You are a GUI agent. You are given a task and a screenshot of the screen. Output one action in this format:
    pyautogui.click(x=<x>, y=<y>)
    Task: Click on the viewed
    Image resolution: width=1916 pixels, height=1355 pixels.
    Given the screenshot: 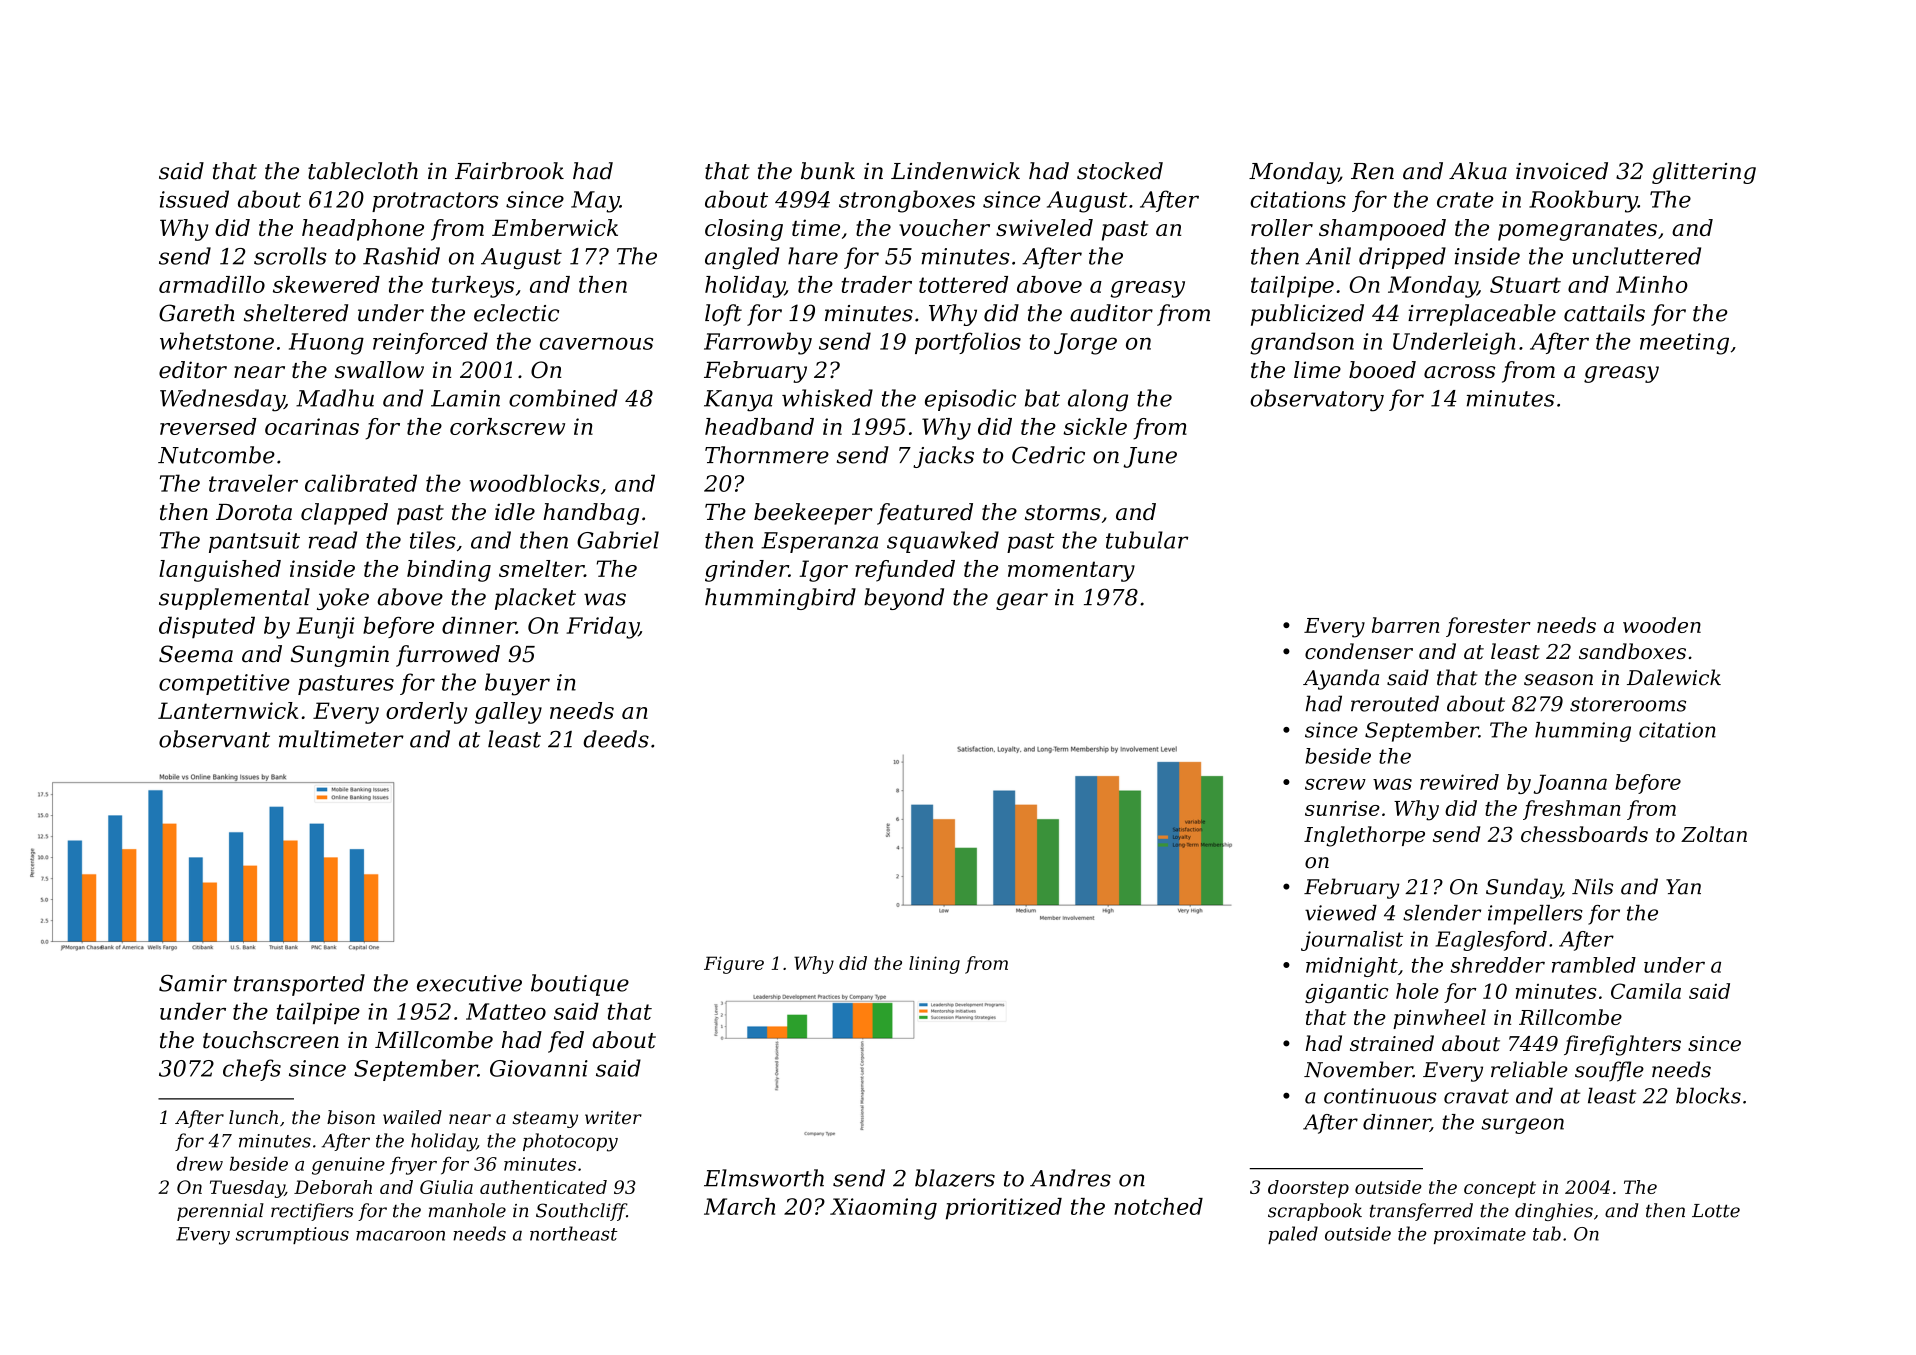 What is the action you would take?
    pyautogui.click(x=1341, y=913)
